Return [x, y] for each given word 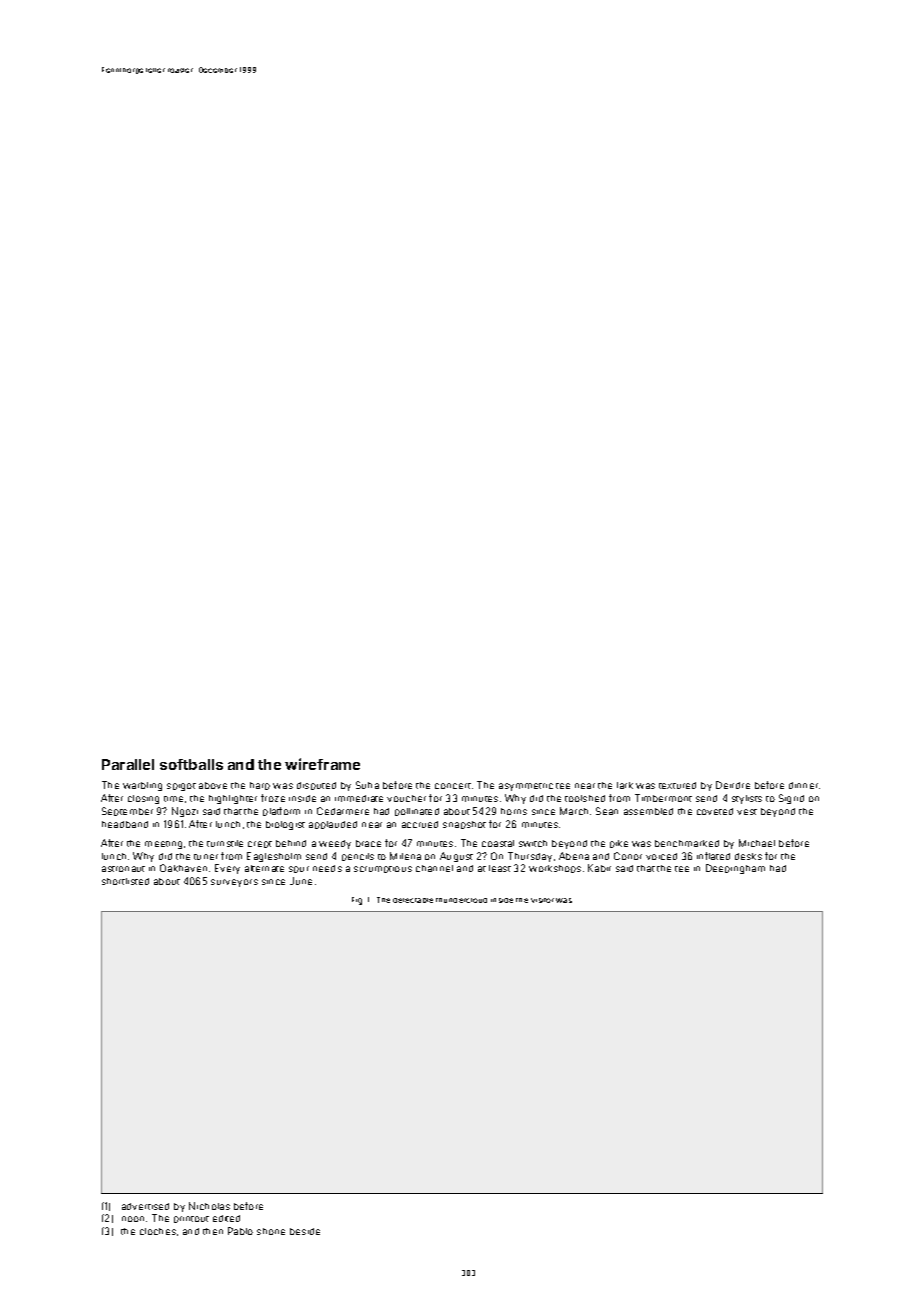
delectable [413, 900]
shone [271, 1231]
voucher [406, 798]
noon [133, 1219]
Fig [357, 901]
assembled [648, 811]
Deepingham [735, 869]
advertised [145, 1206]
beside [305, 1231]
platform [281, 811]
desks [748, 856]
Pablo [240, 1231]
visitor [542, 900]
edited [226, 1218]
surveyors [234, 883]
